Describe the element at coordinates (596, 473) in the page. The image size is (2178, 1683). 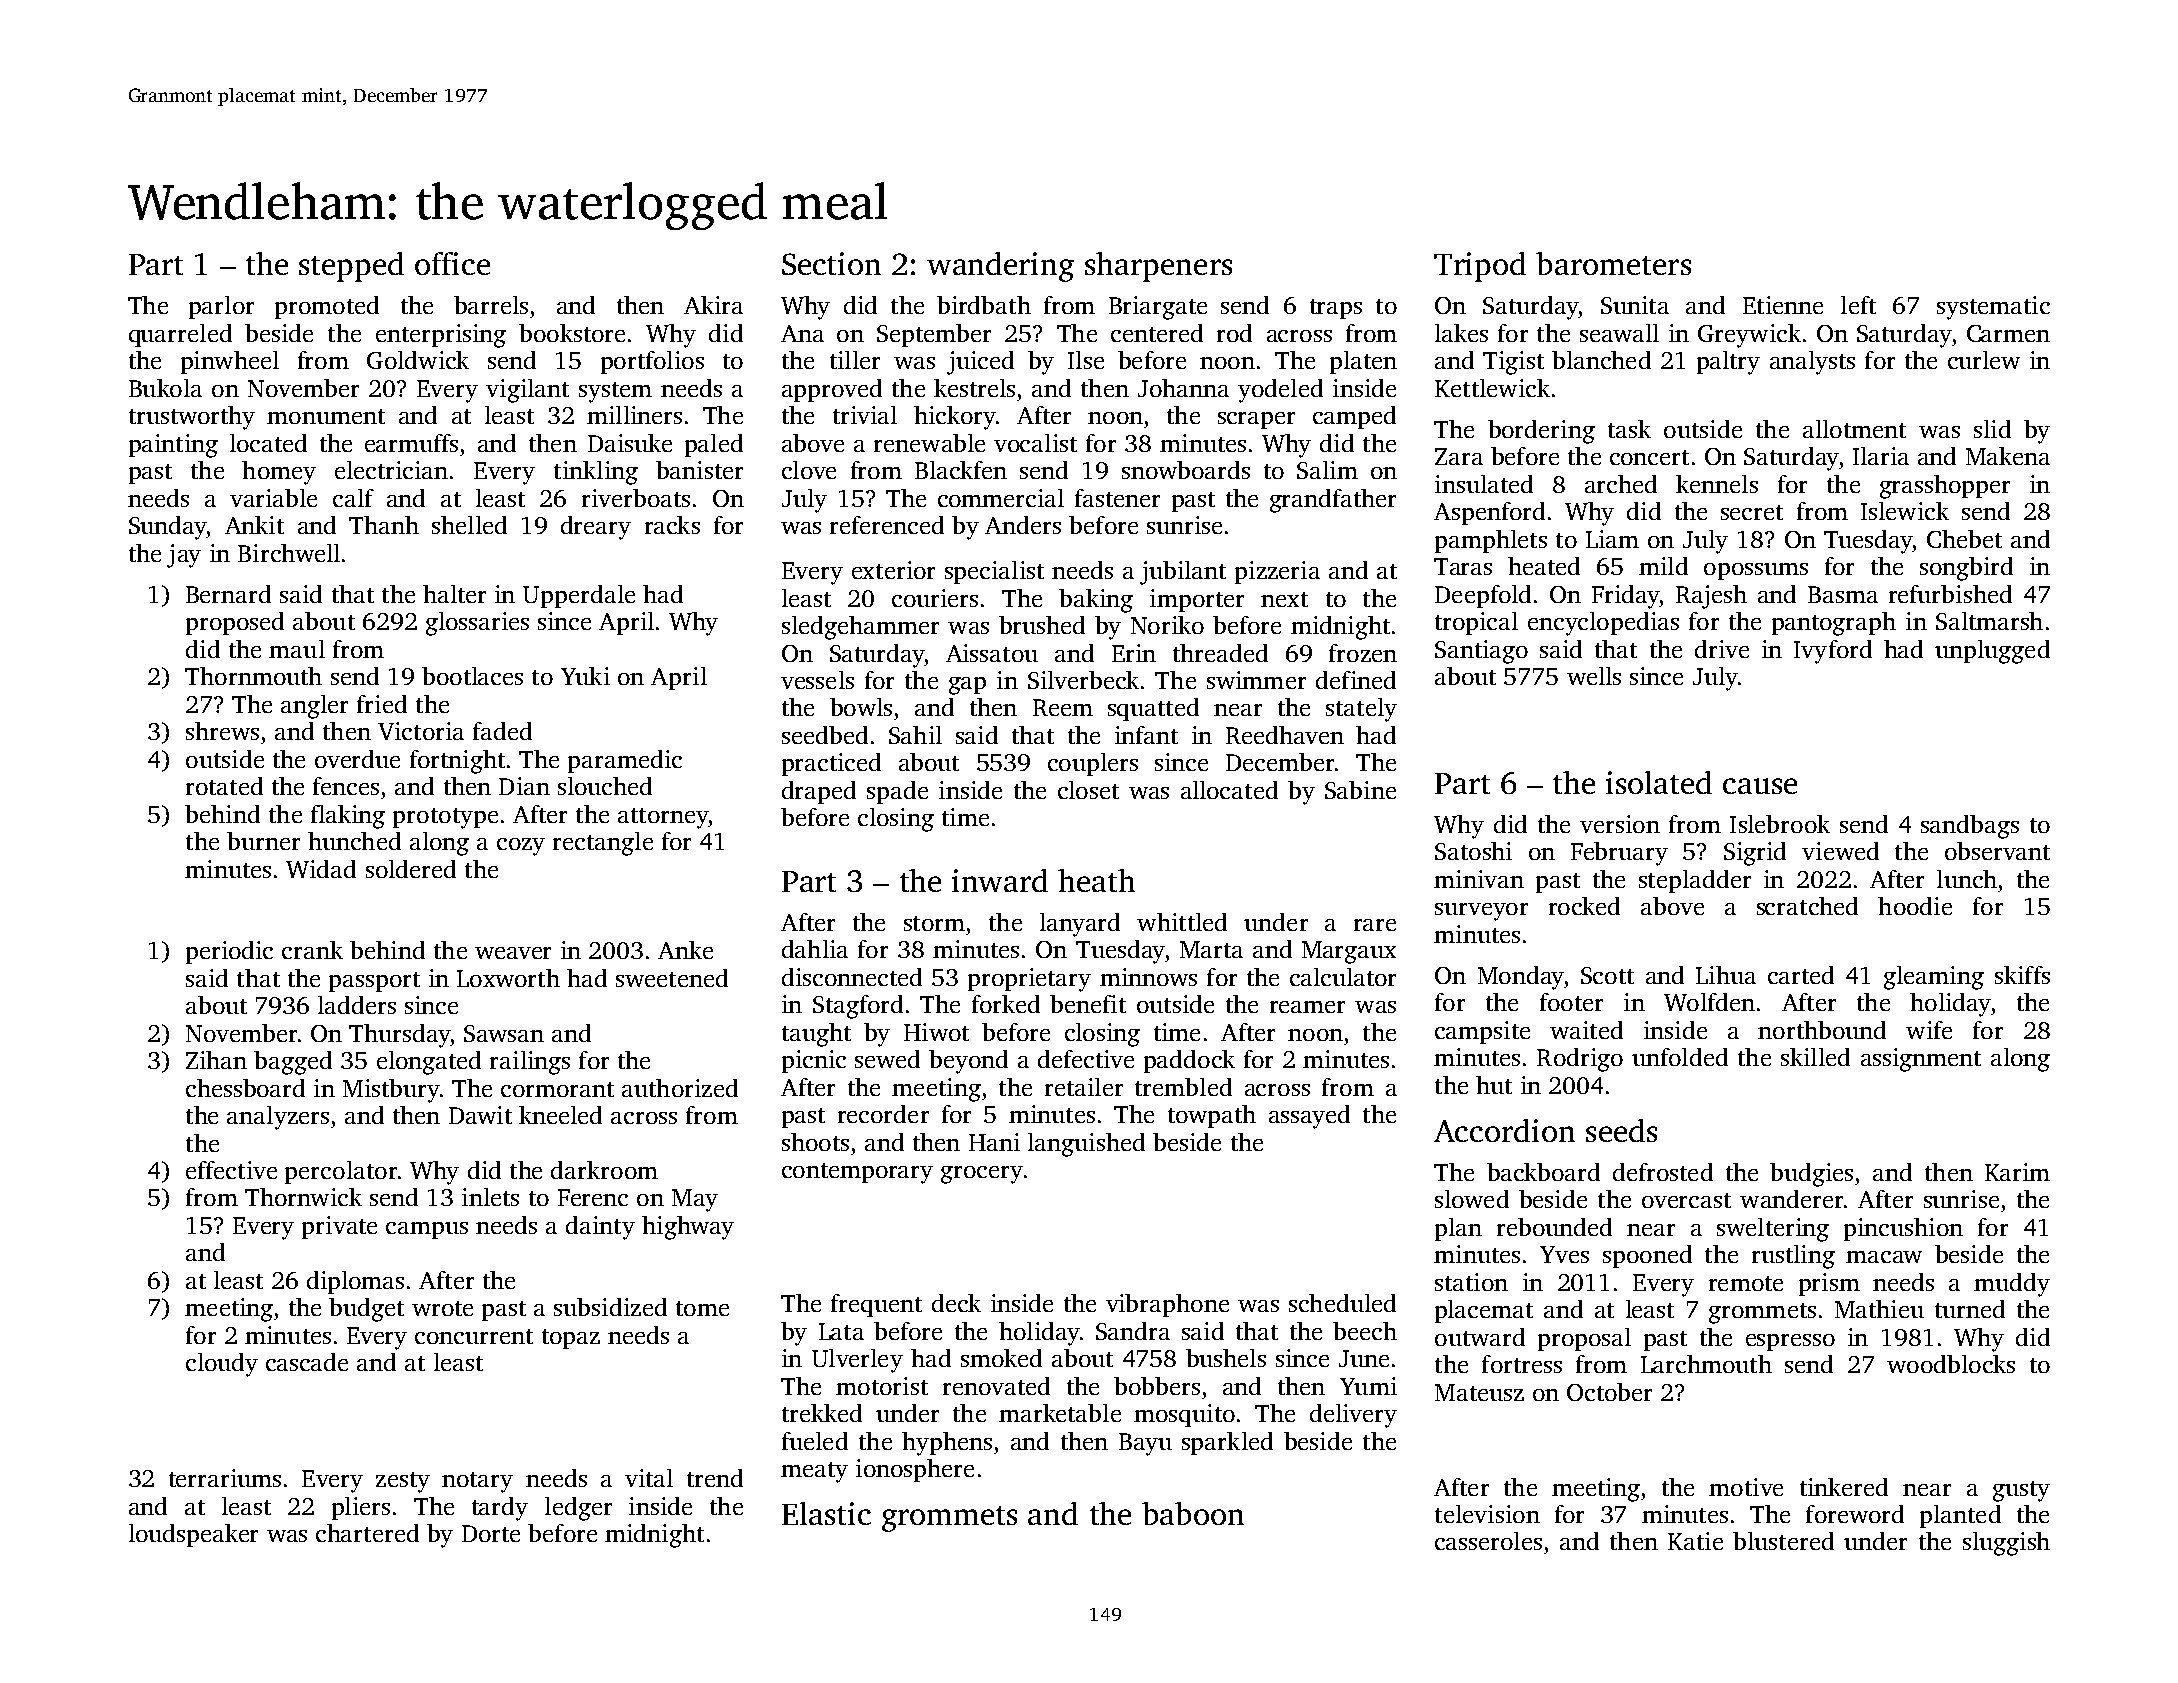
I see `tinkling` at that location.
